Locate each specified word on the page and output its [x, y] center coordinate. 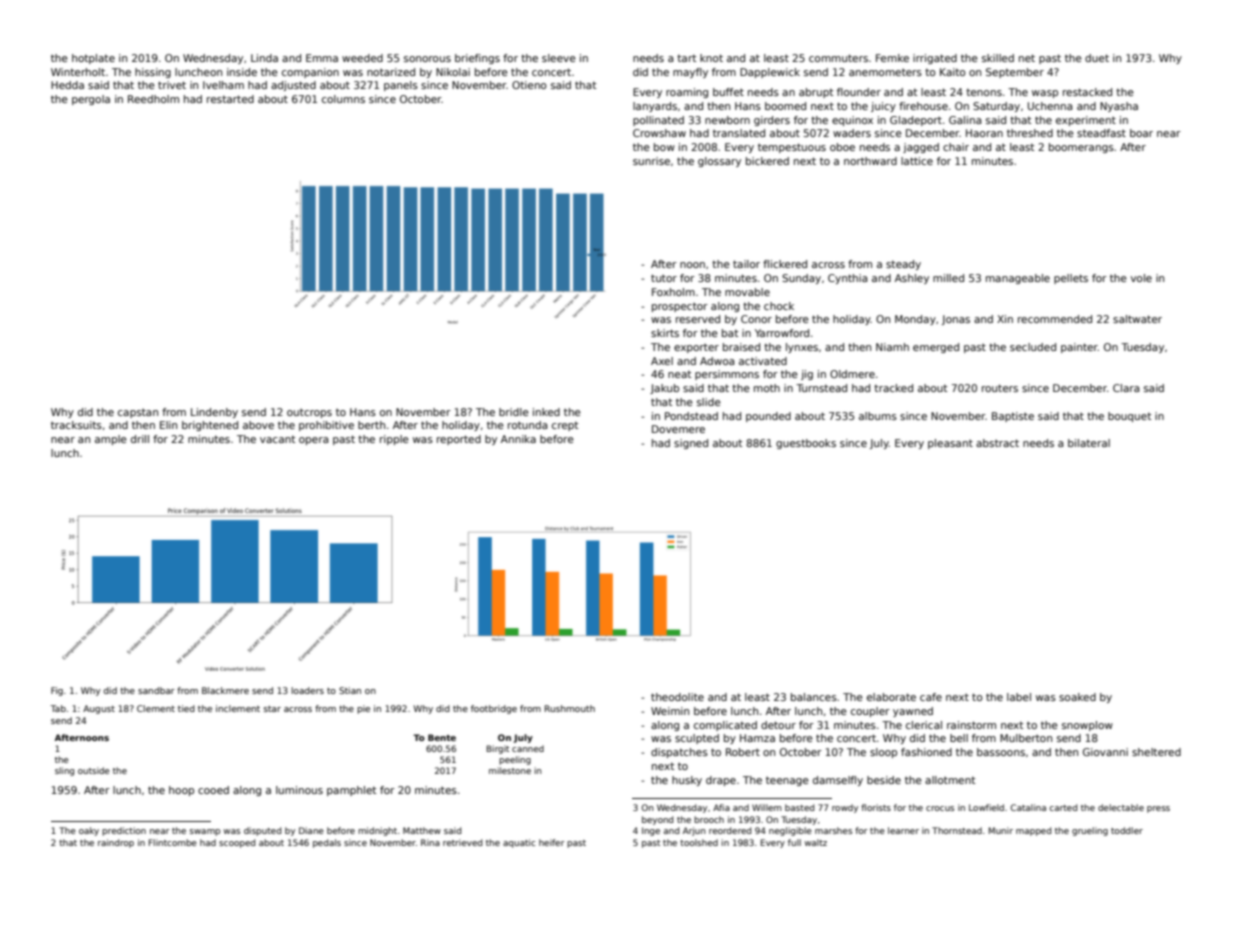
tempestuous [792, 148]
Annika [518, 439]
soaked [1077, 697]
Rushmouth [570, 708]
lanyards [655, 107]
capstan [138, 413]
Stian [350, 690]
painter [1079, 348]
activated [763, 361]
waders [852, 133]
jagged [921, 148]
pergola [91, 100]
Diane [311, 830]
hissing [153, 73]
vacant [277, 439]
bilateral [1089, 443]
